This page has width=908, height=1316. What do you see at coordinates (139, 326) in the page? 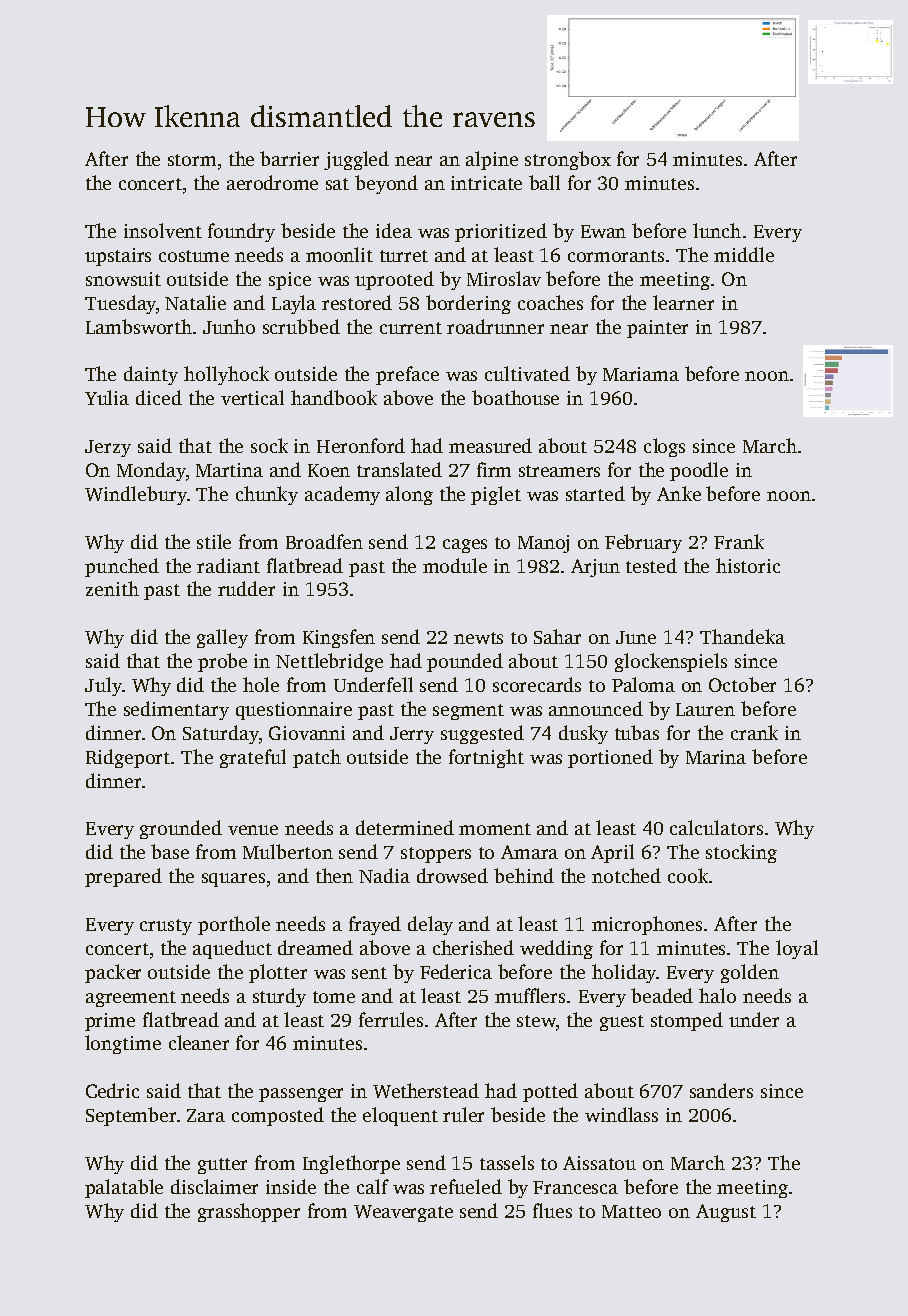
I see `Lambsworth` at bounding box center [139, 326].
